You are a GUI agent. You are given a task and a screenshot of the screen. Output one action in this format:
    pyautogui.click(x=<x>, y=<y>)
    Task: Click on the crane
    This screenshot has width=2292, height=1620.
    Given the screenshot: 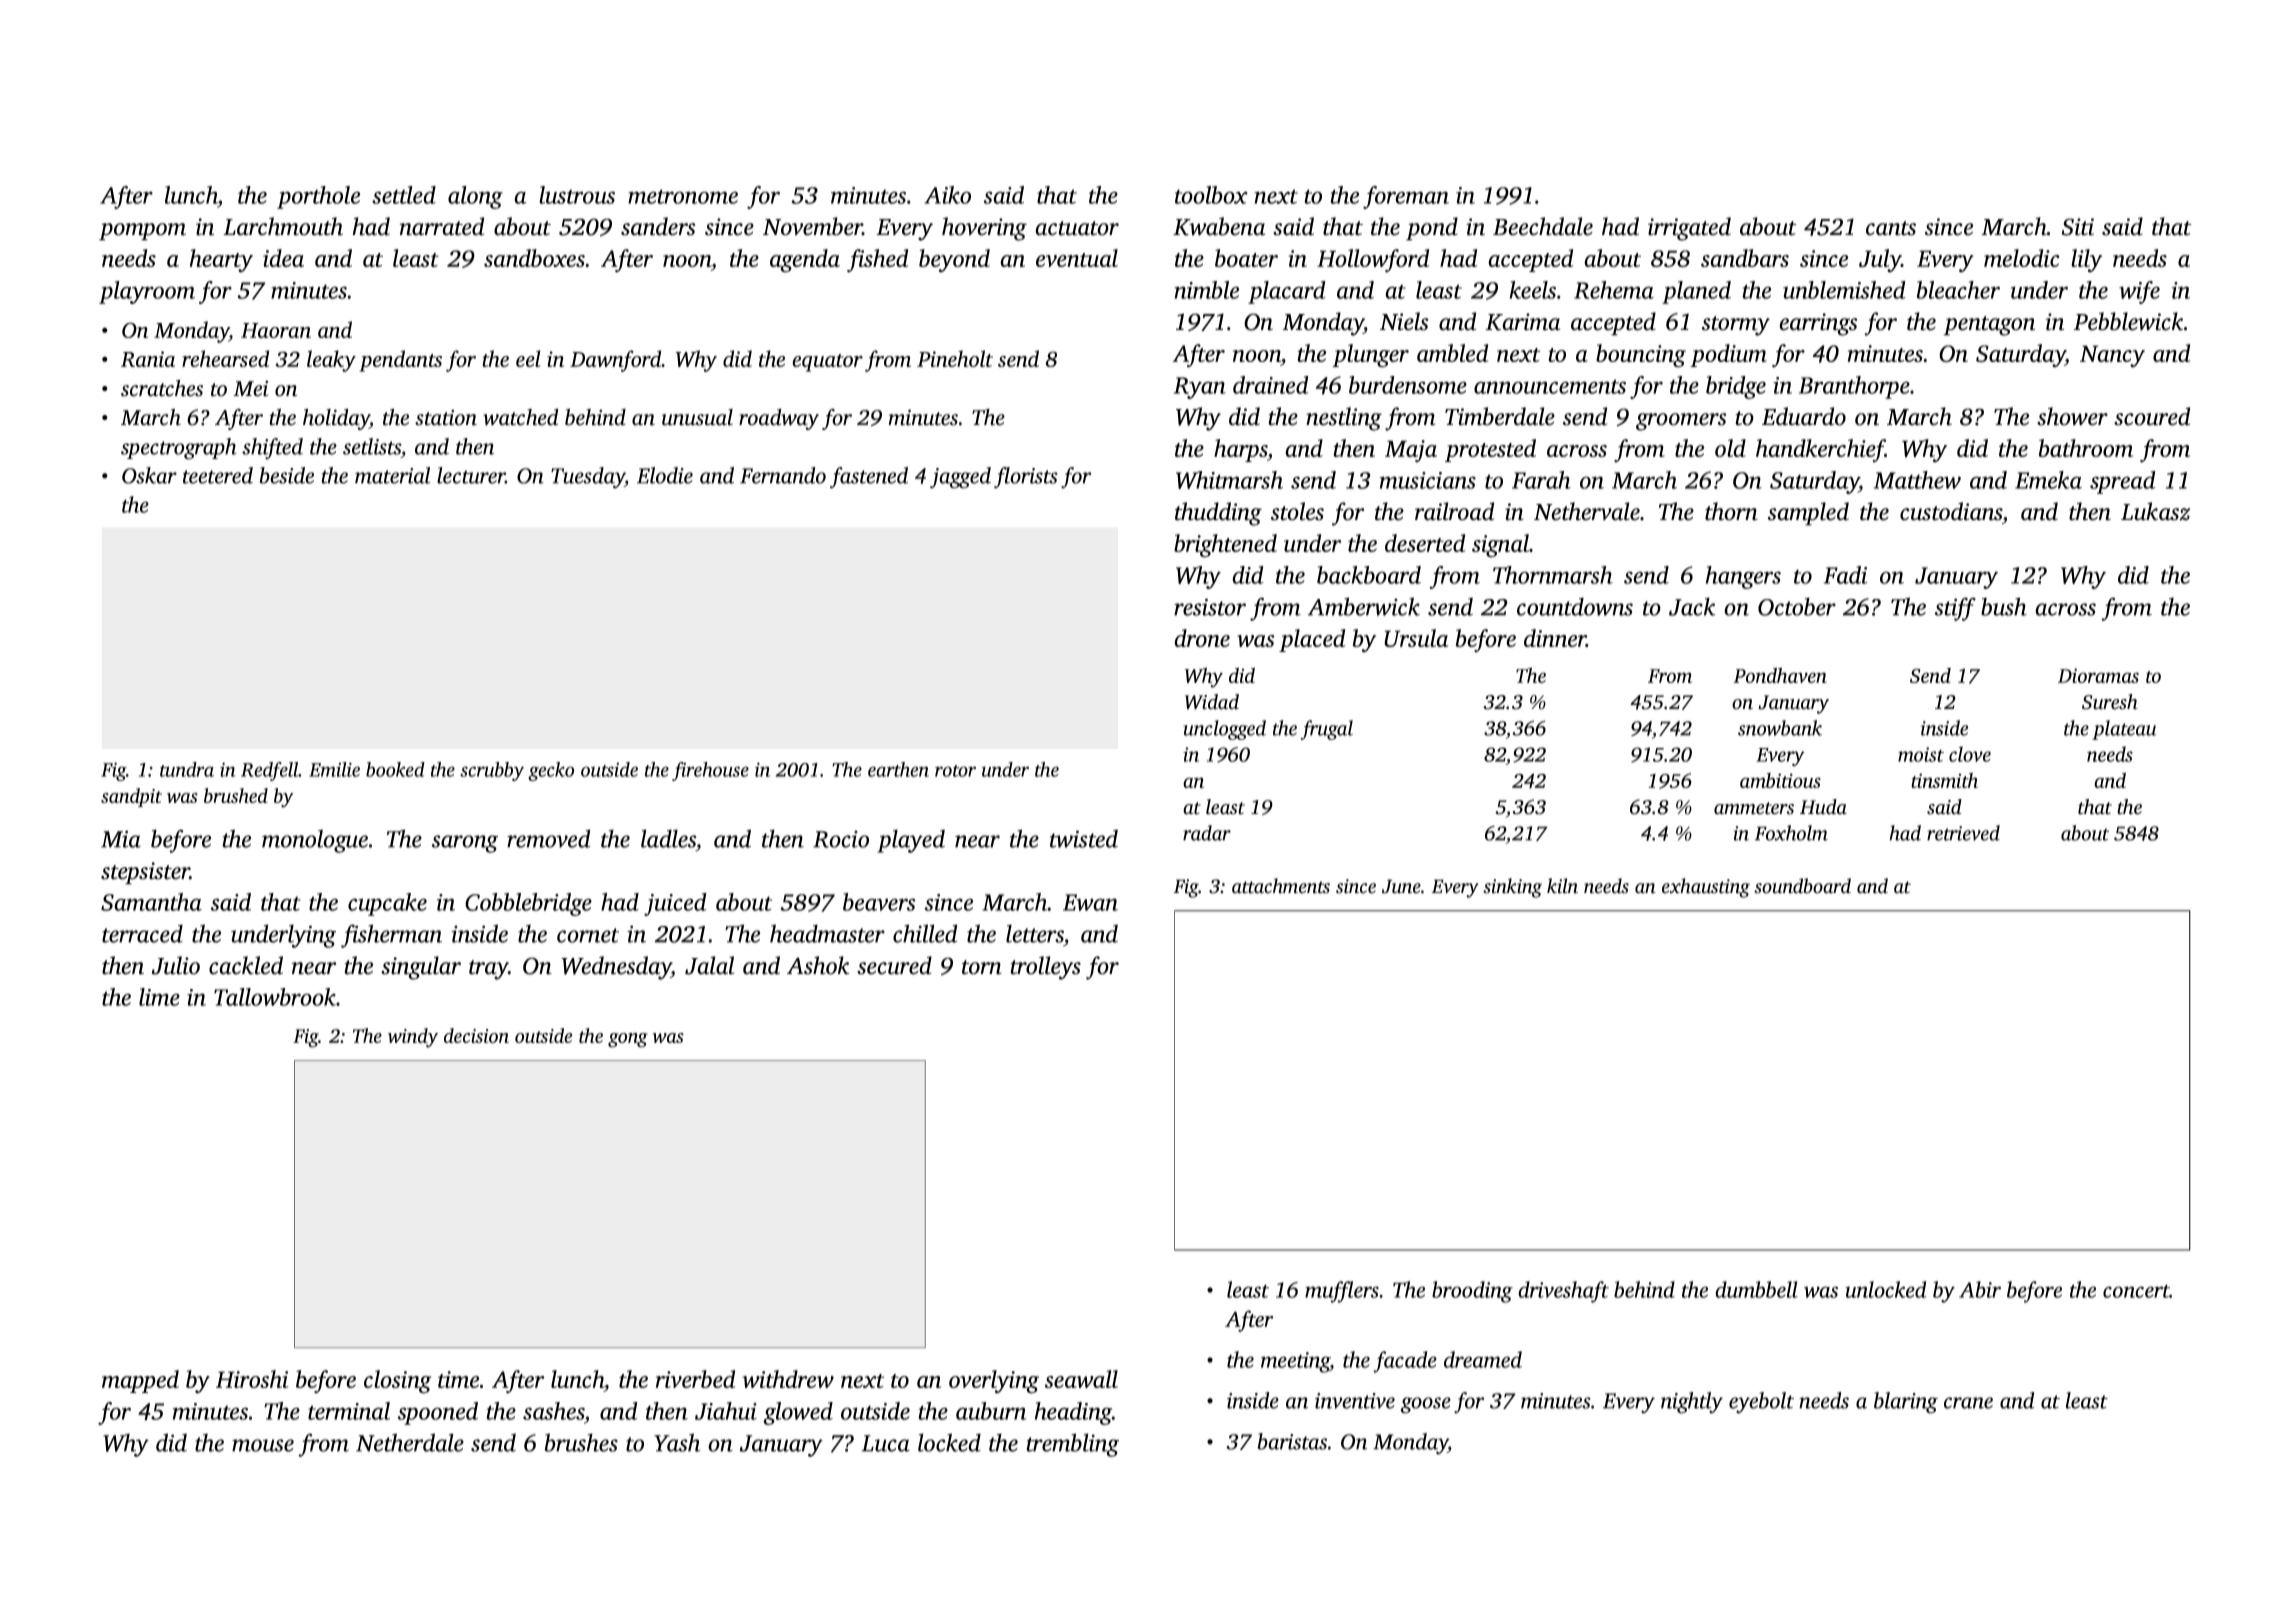 What is the action you would take?
    pyautogui.click(x=1968, y=1403)
